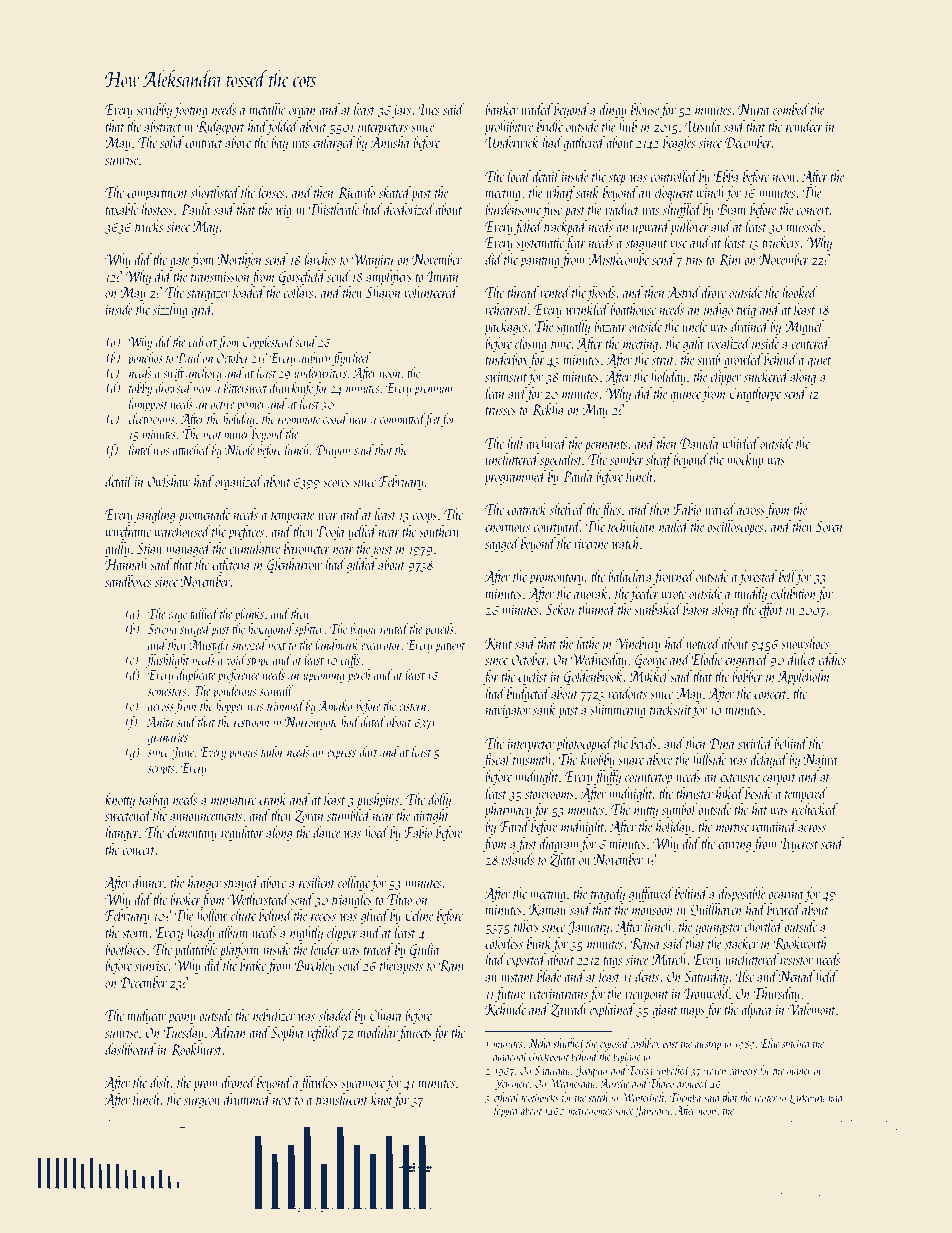 This image has height=1233, width=952. What do you see at coordinates (561, 460) in the image?
I see `specialist` at bounding box center [561, 460].
